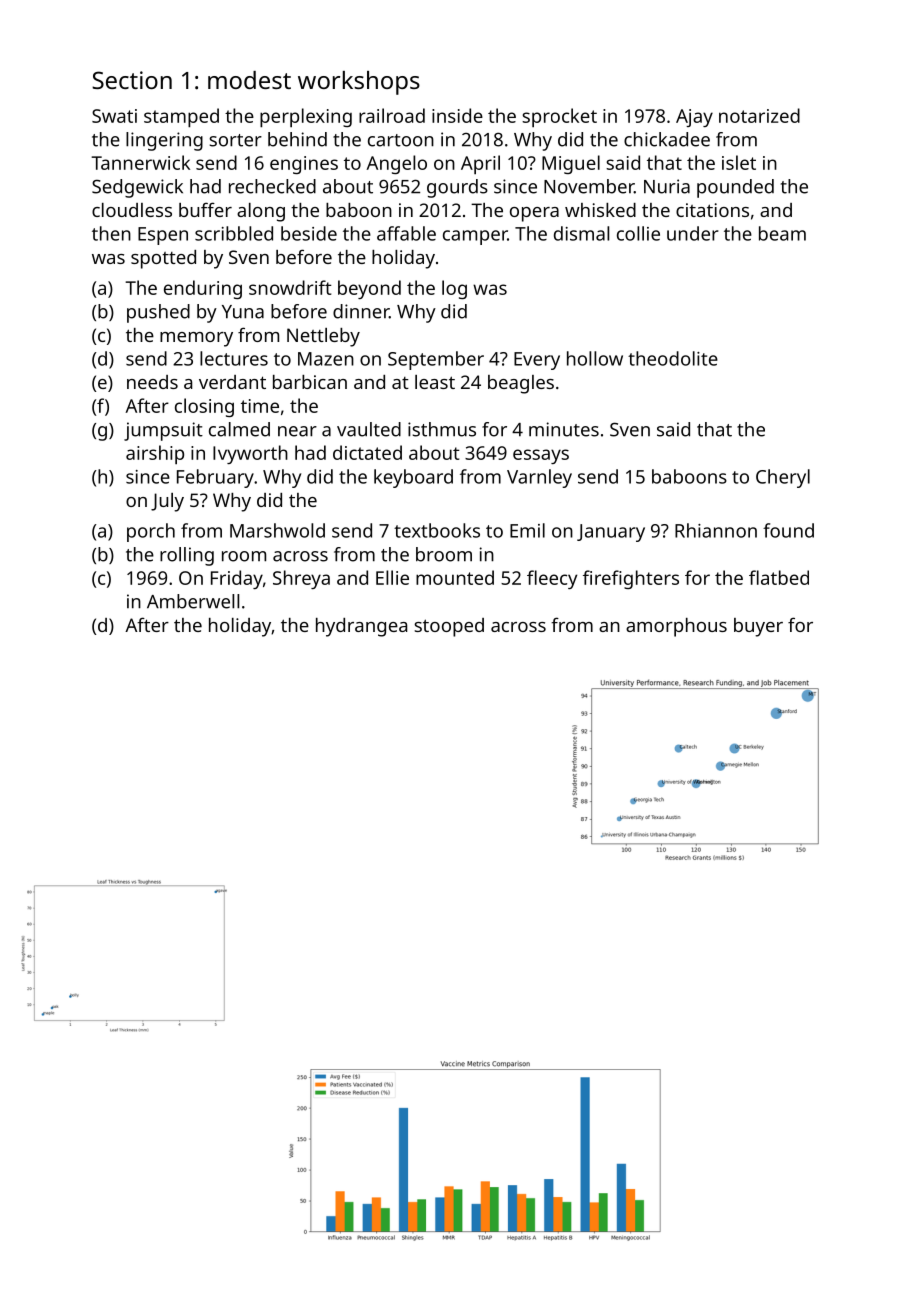  I want to click on Ajay, so click(694, 118).
